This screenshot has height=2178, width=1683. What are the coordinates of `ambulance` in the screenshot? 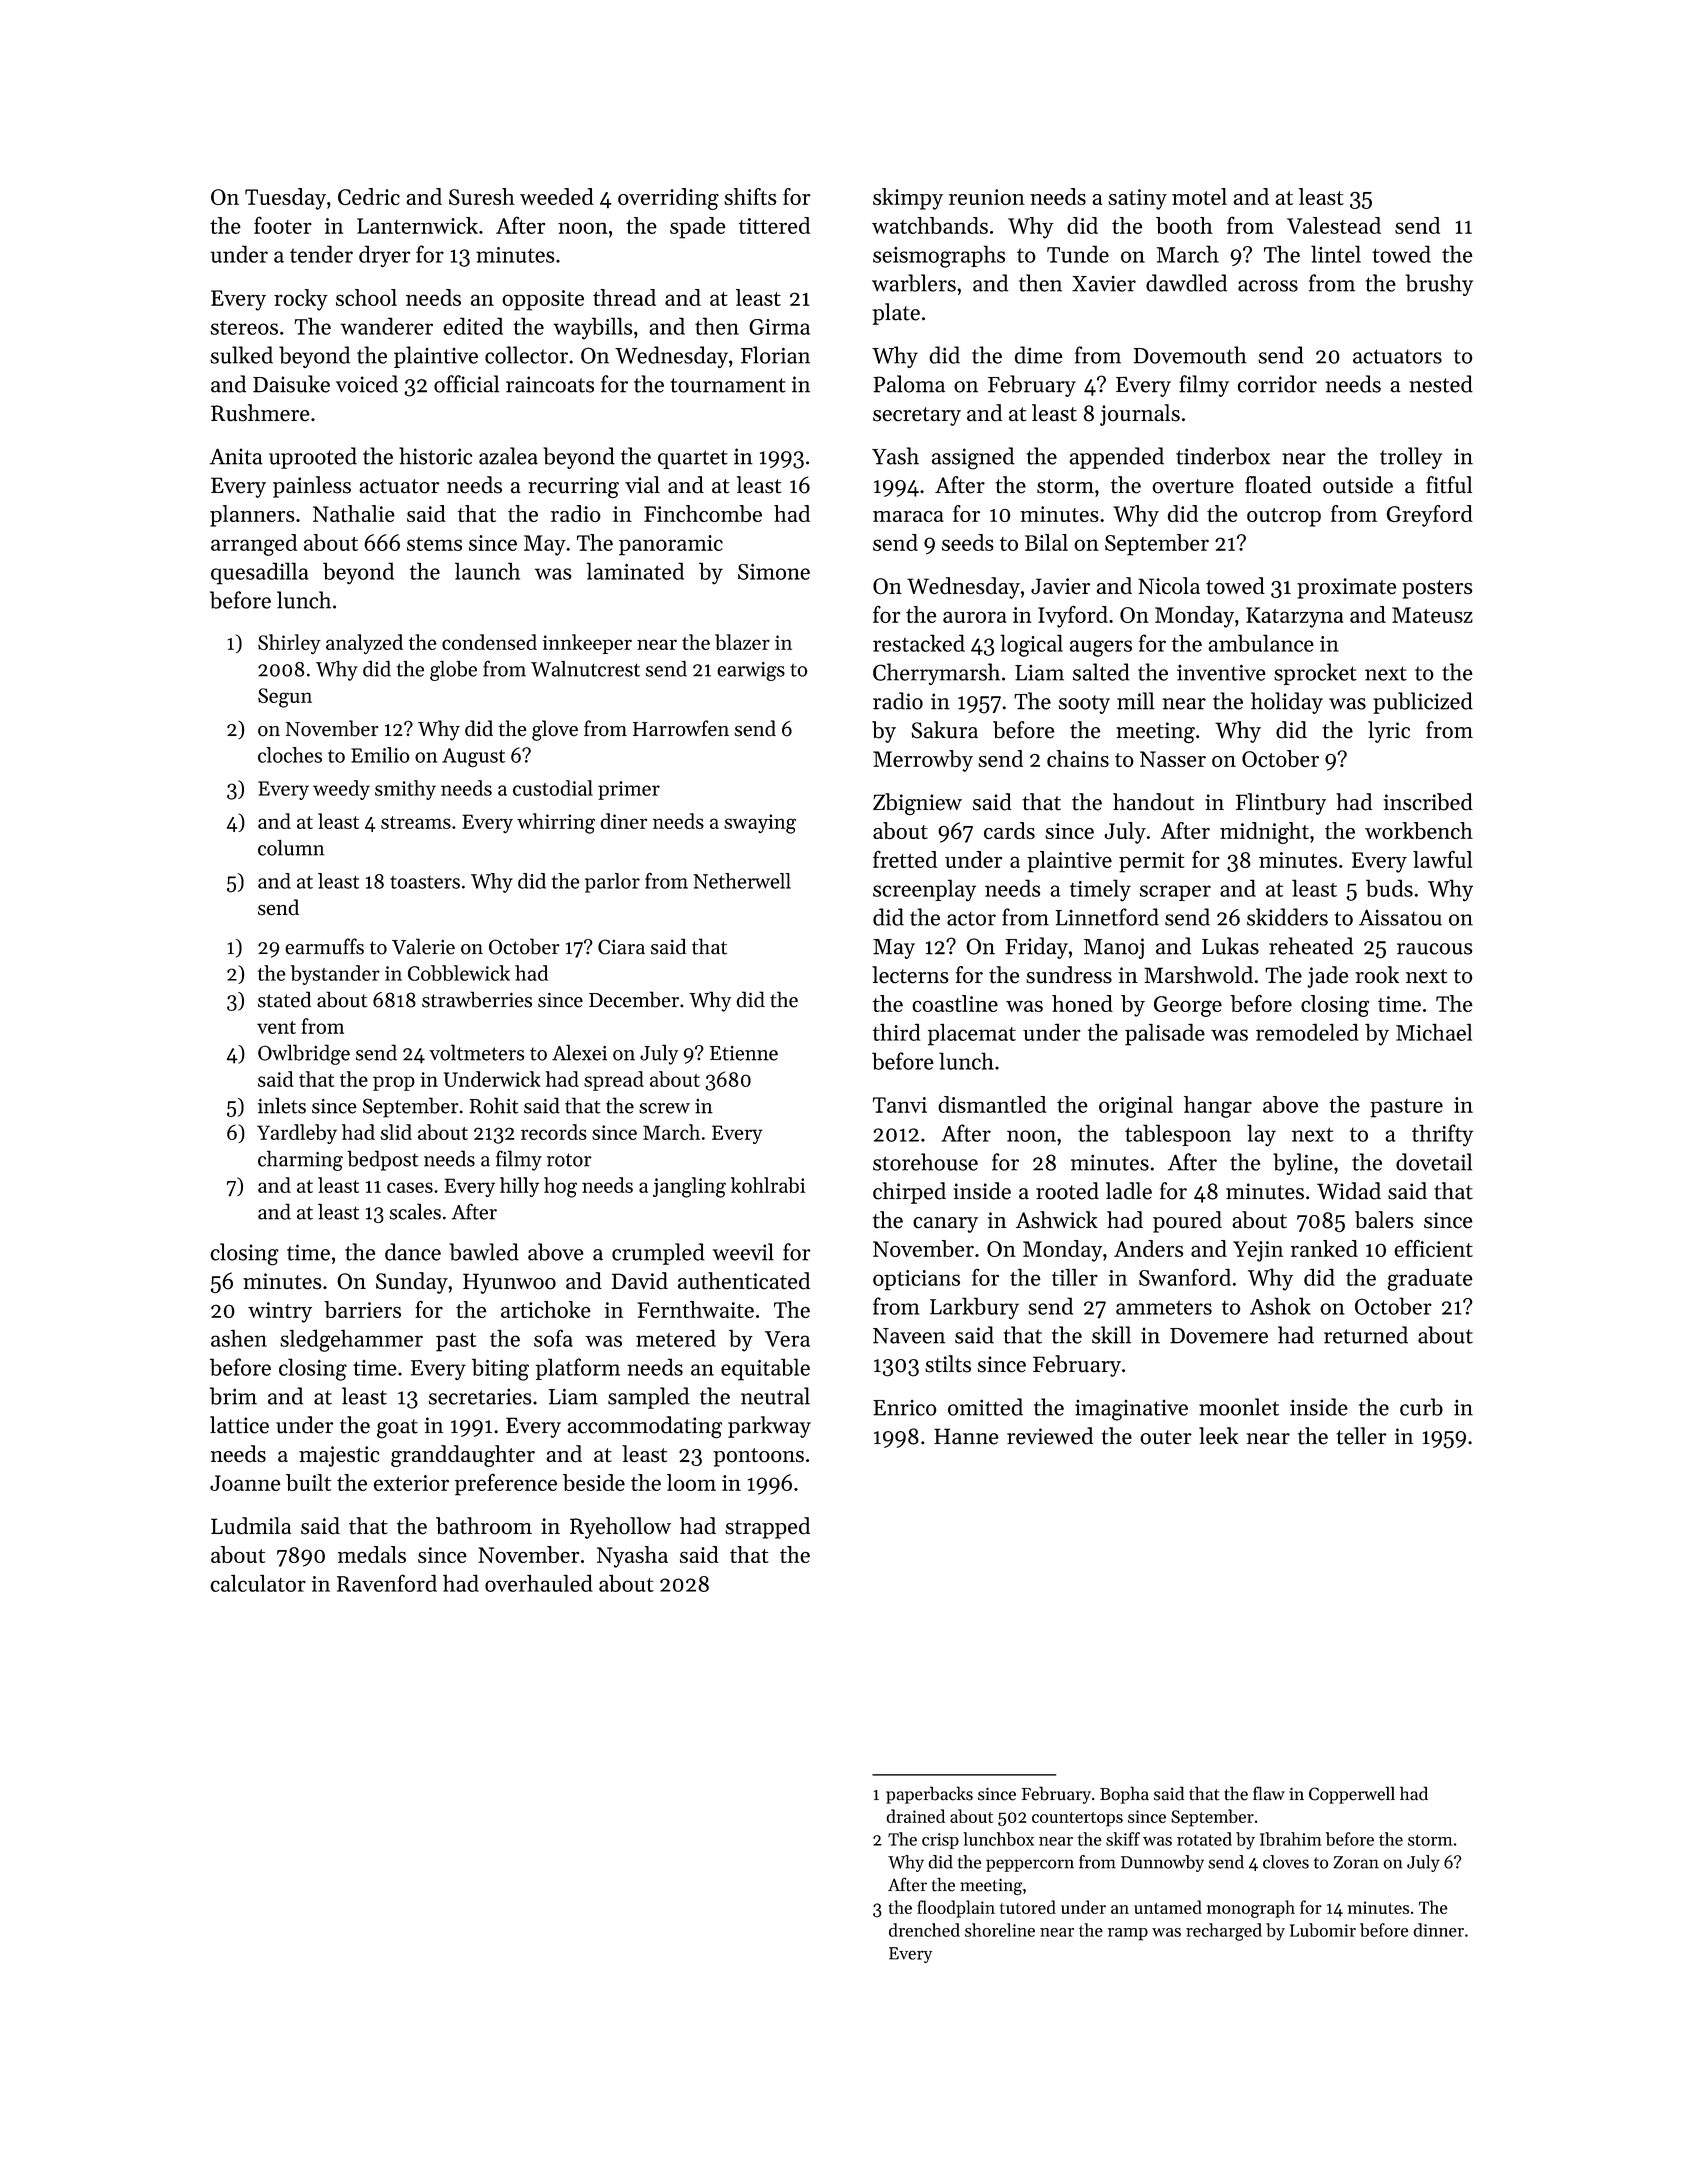 It's located at (1261, 643).
